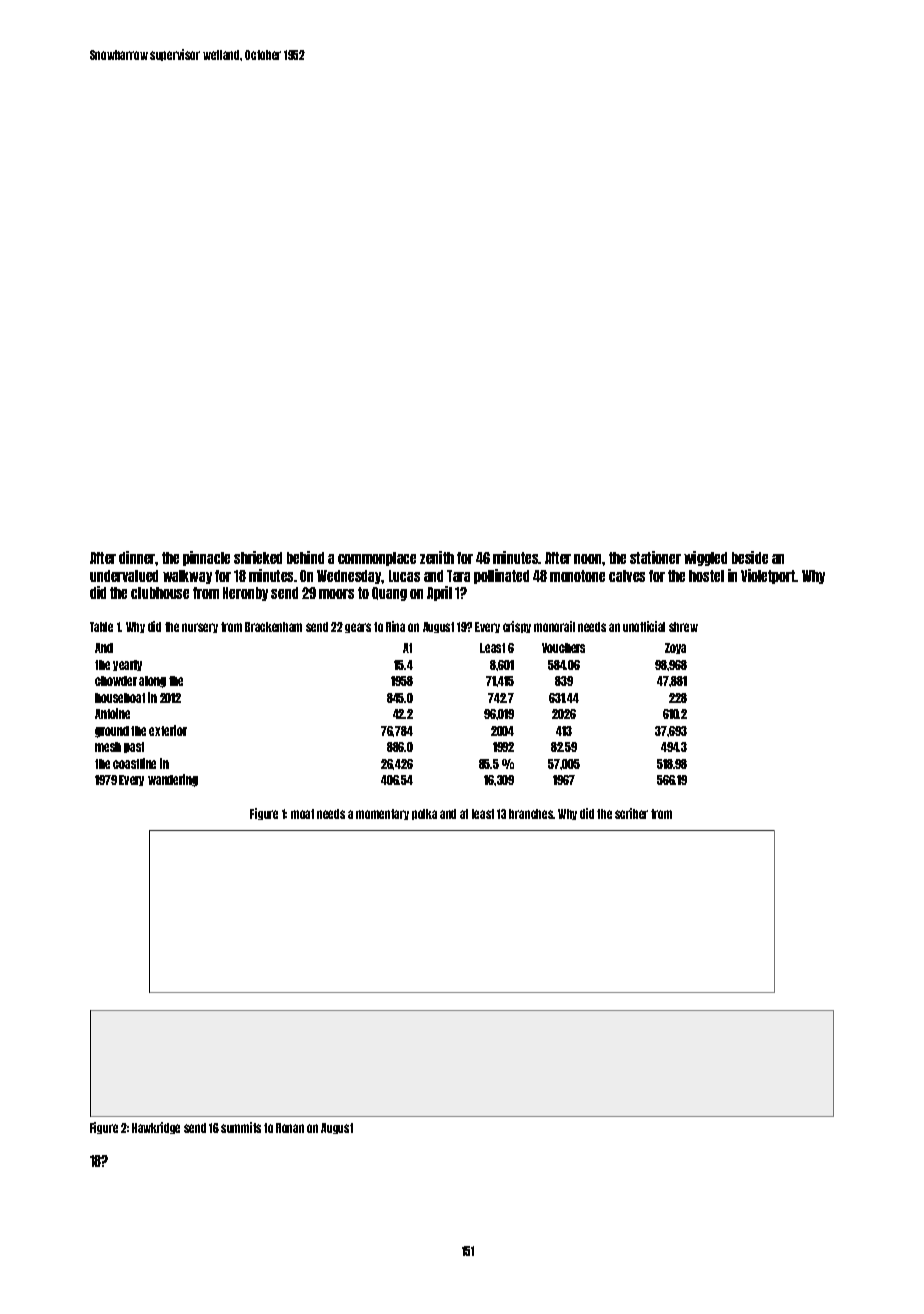  What do you see at coordinates (290, 1128) in the screenshot?
I see `Ronan` at bounding box center [290, 1128].
